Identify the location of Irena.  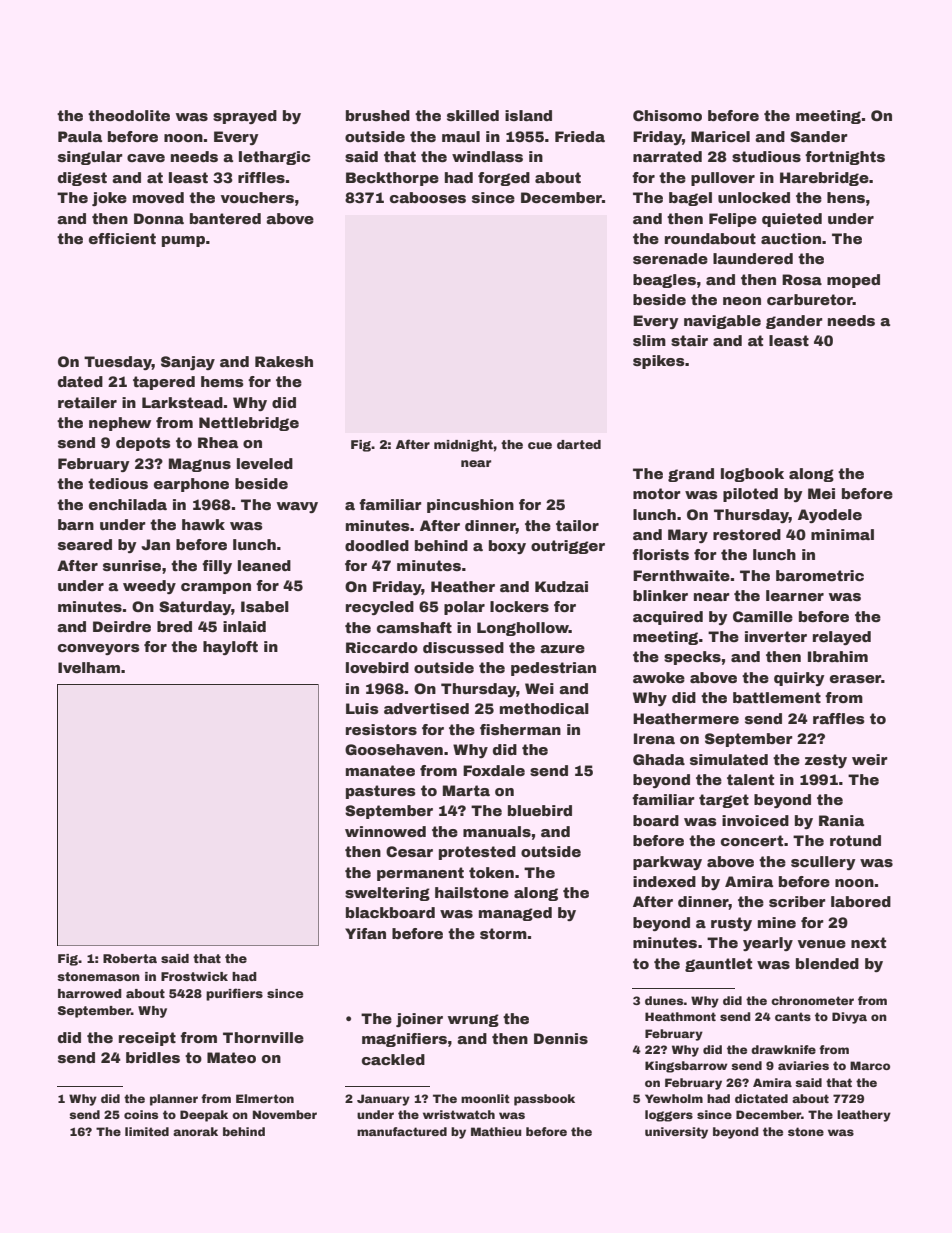
(654, 738).
